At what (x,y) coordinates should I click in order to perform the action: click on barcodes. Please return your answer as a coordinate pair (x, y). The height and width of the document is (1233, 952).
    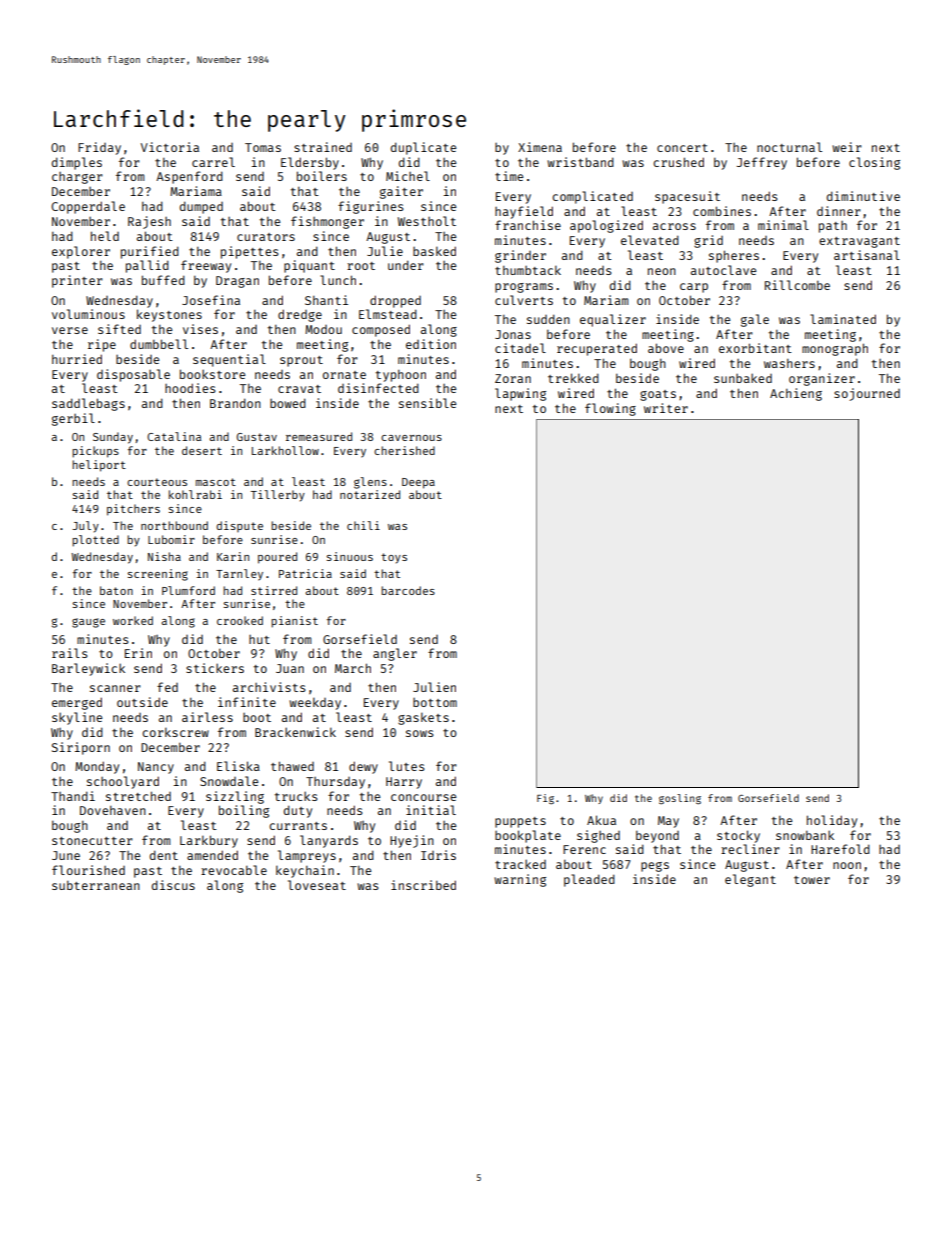
    Looking at the image, I should click on (408, 590).
